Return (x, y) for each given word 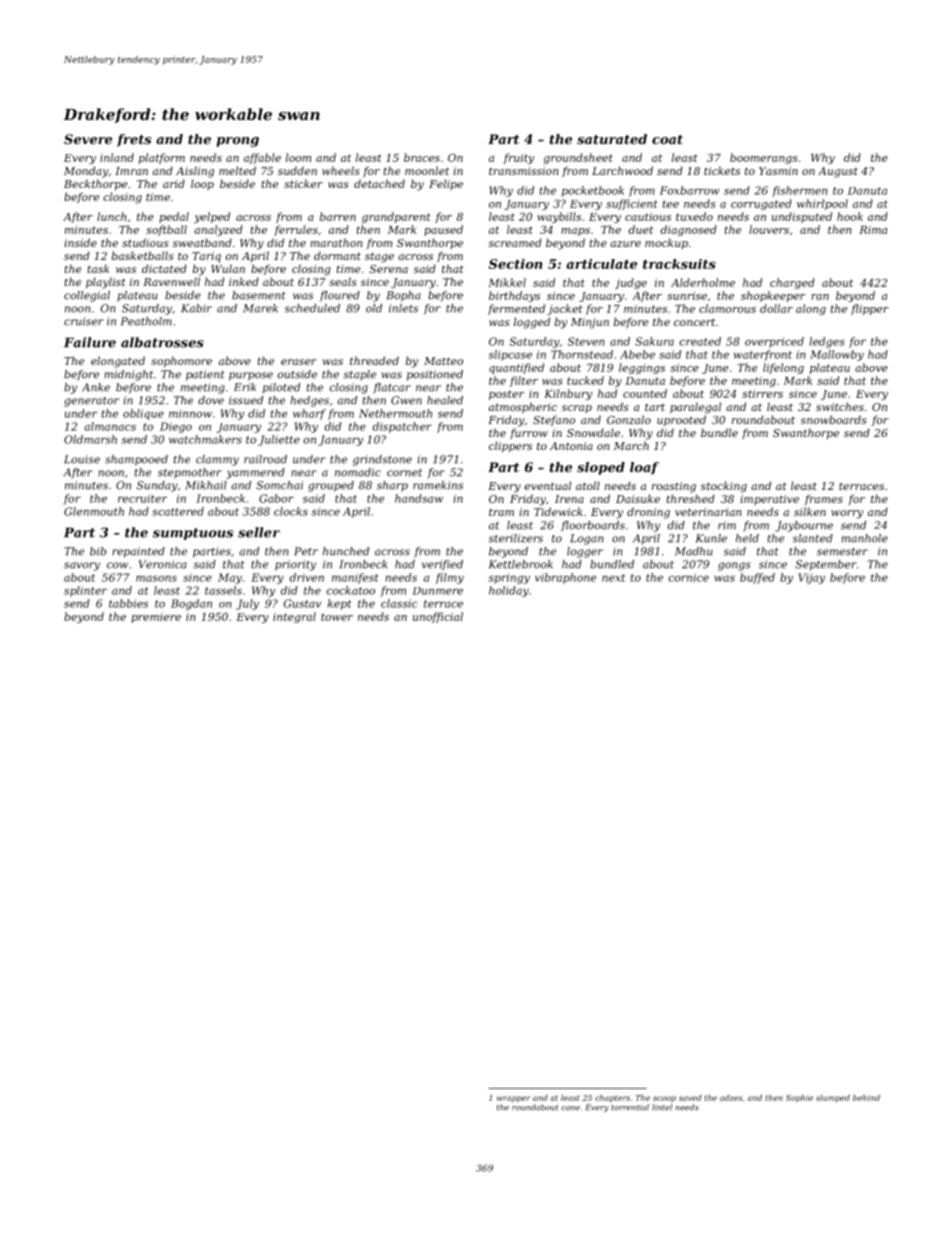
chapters (612, 1098)
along (811, 309)
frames (824, 500)
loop (202, 184)
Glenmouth (94, 511)
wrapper (514, 1099)
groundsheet (578, 158)
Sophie (799, 1098)
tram (501, 512)
